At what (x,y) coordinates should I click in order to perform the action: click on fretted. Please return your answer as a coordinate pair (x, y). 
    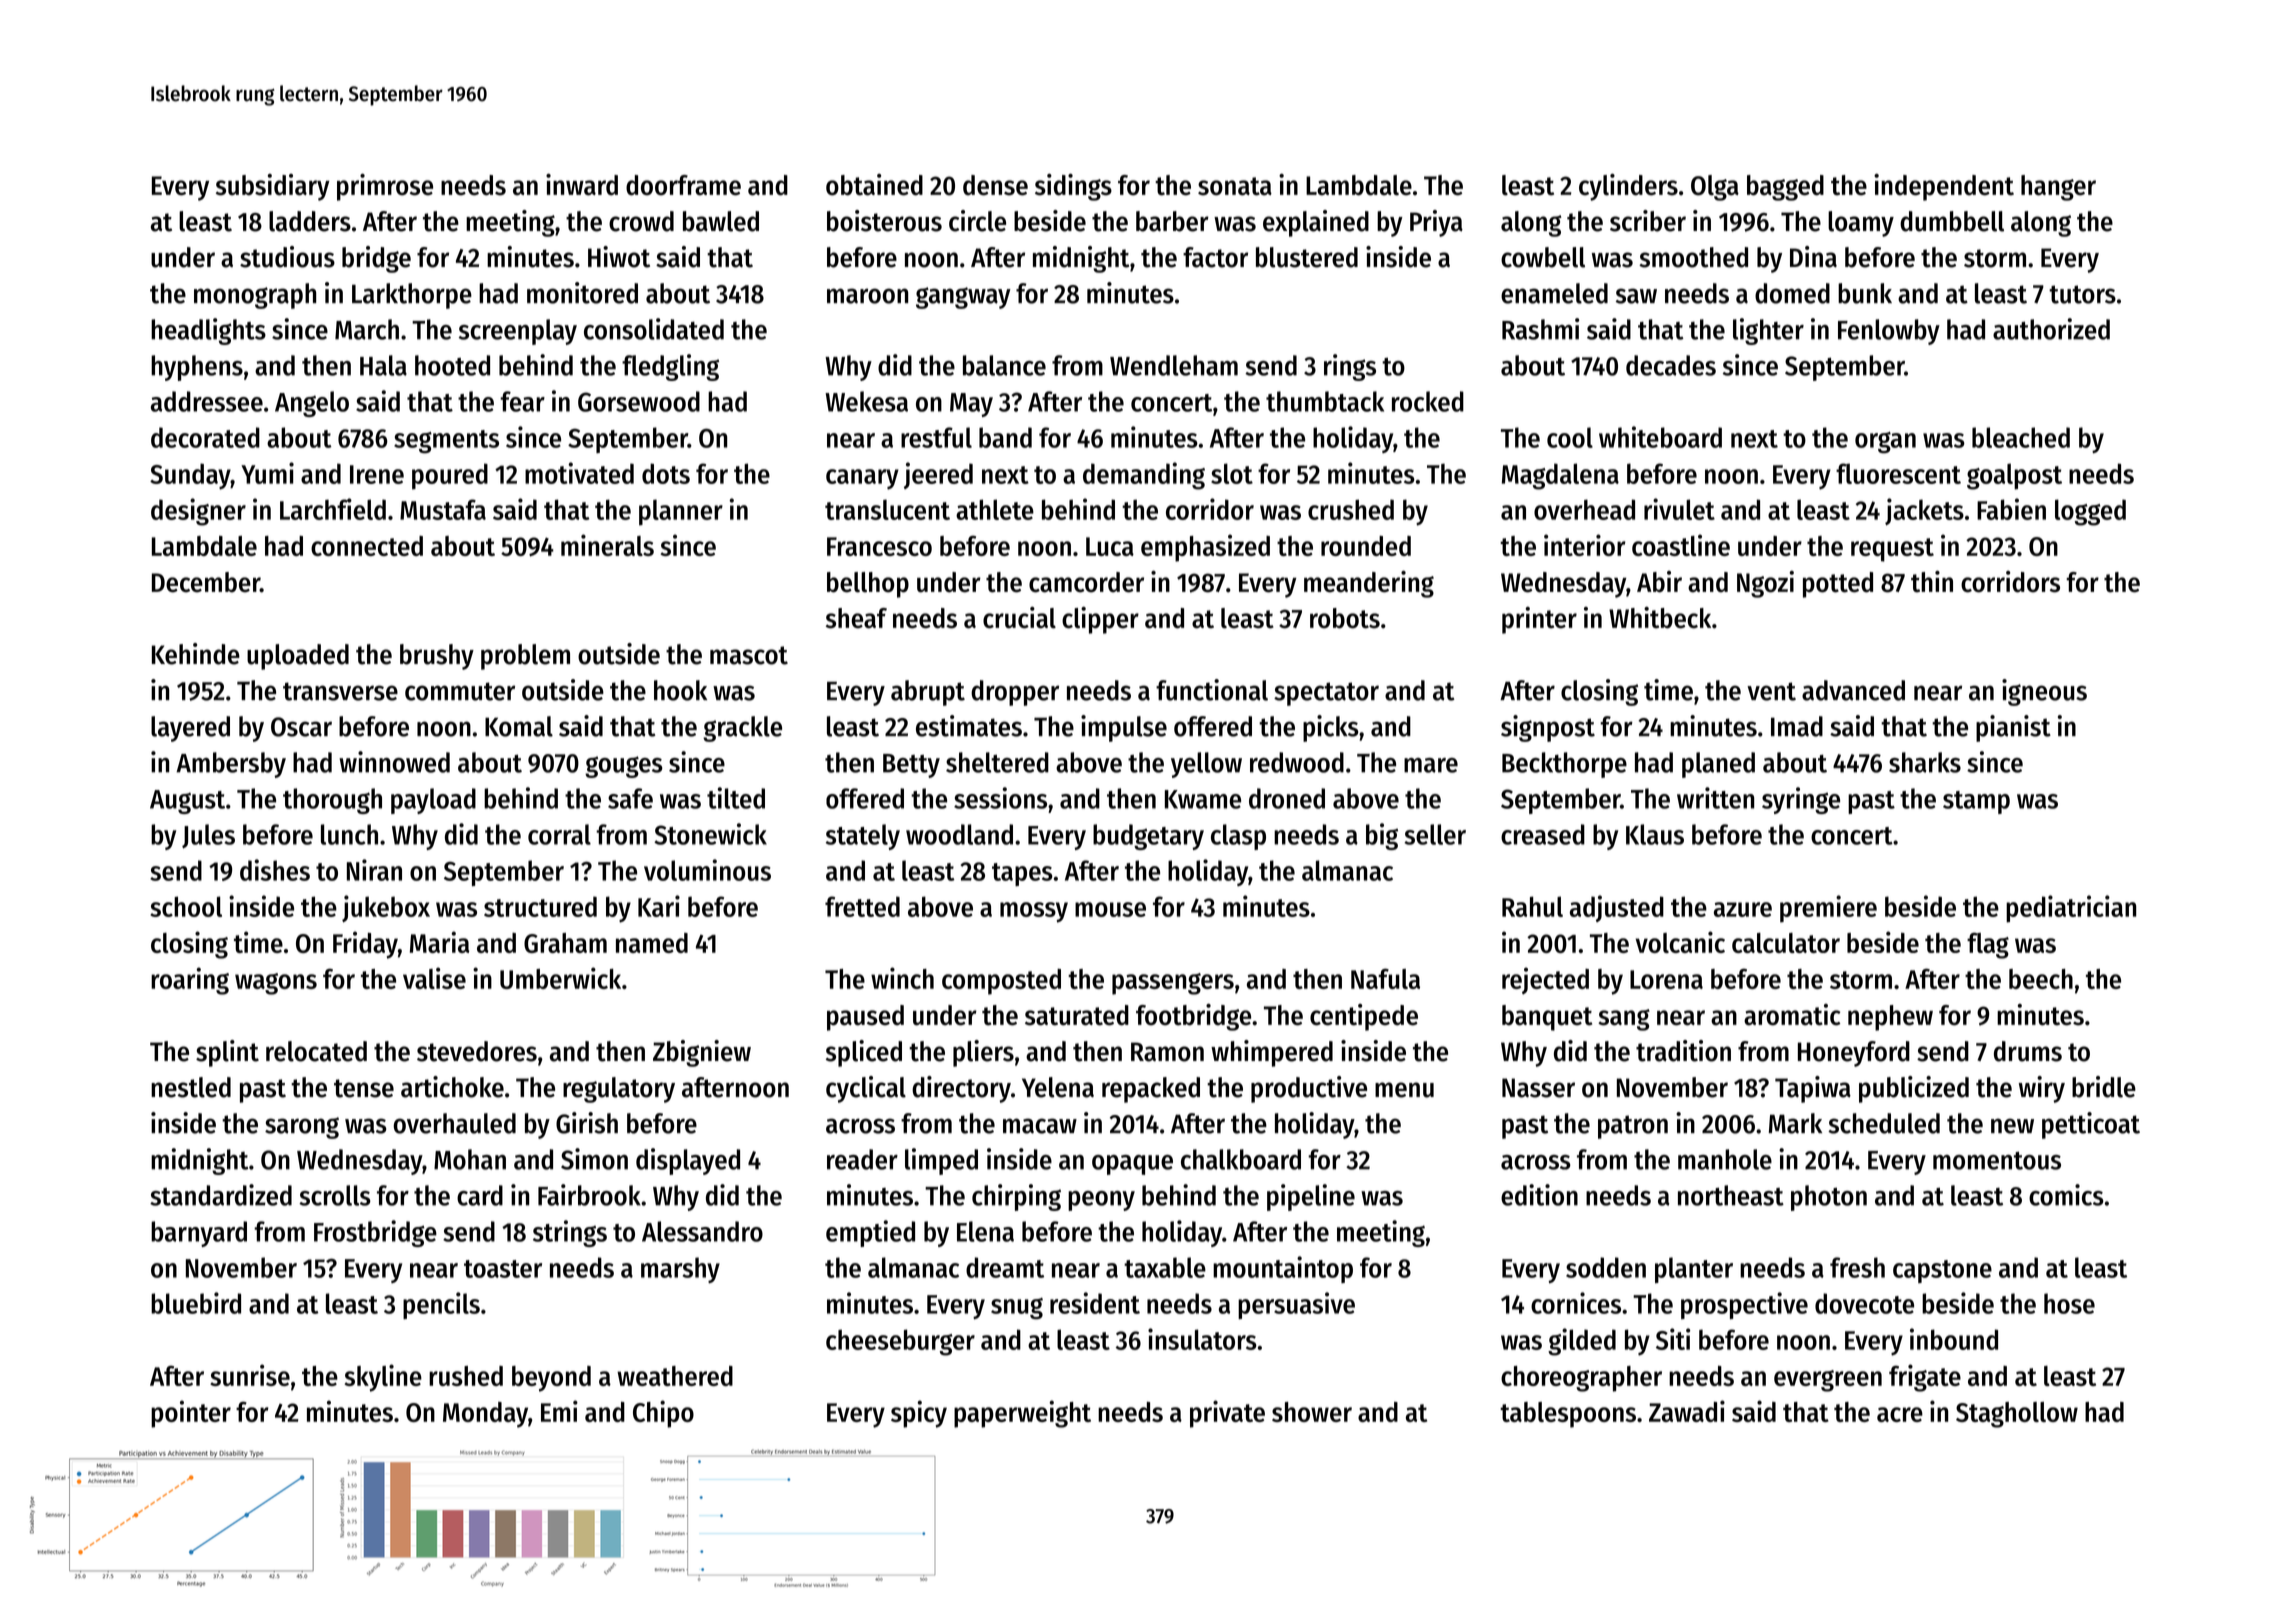
    Looking at the image, I should click on (862, 906).
